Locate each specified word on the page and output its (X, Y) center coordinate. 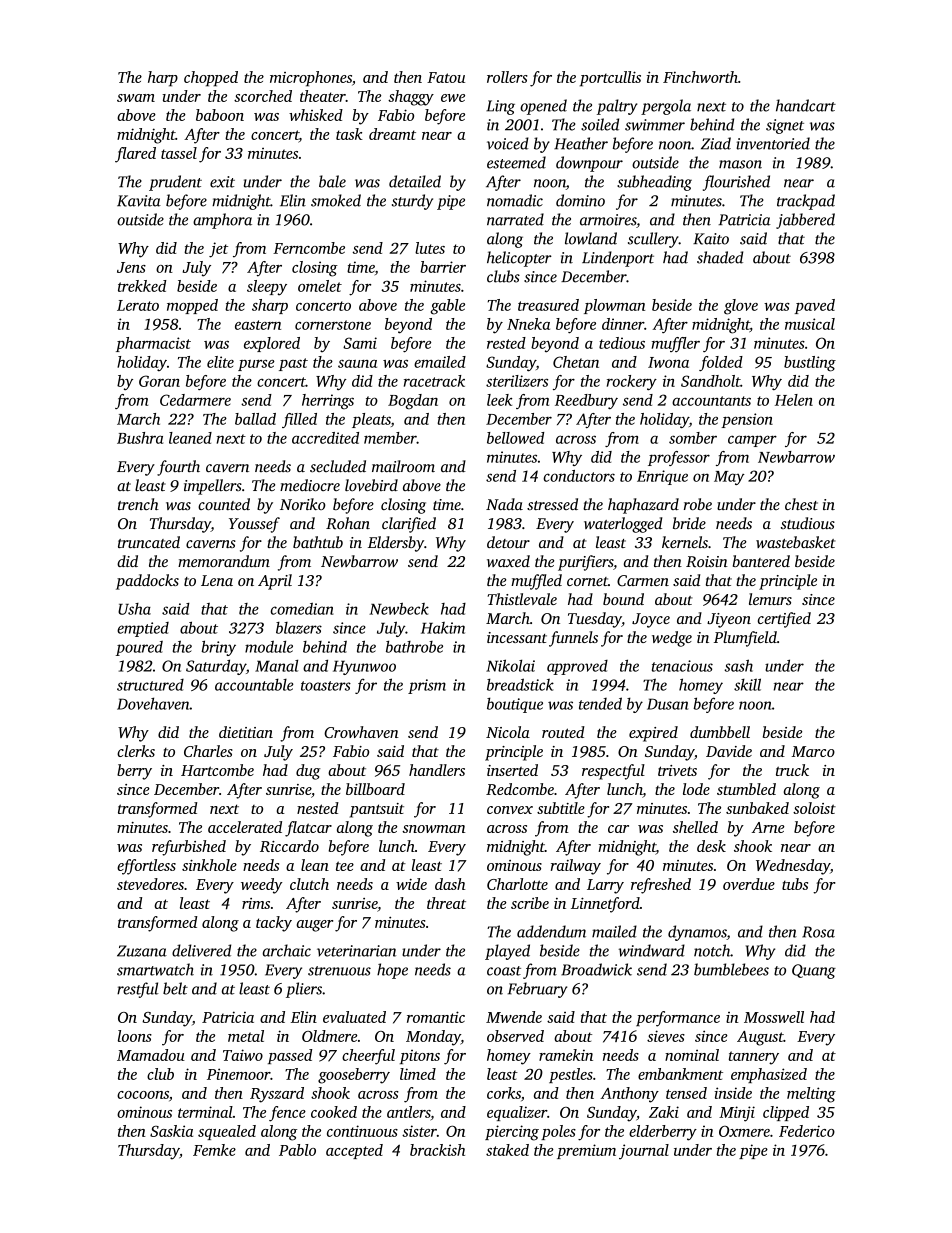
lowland (591, 238)
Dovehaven (153, 703)
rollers (507, 77)
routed (563, 732)
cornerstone (333, 325)
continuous (362, 1131)
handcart (806, 105)
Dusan (667, 704)
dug (308, 772)
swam (136, 98)
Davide (729, 751)
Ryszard (277, 1095)
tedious (622, 343)
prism (427, 686)
